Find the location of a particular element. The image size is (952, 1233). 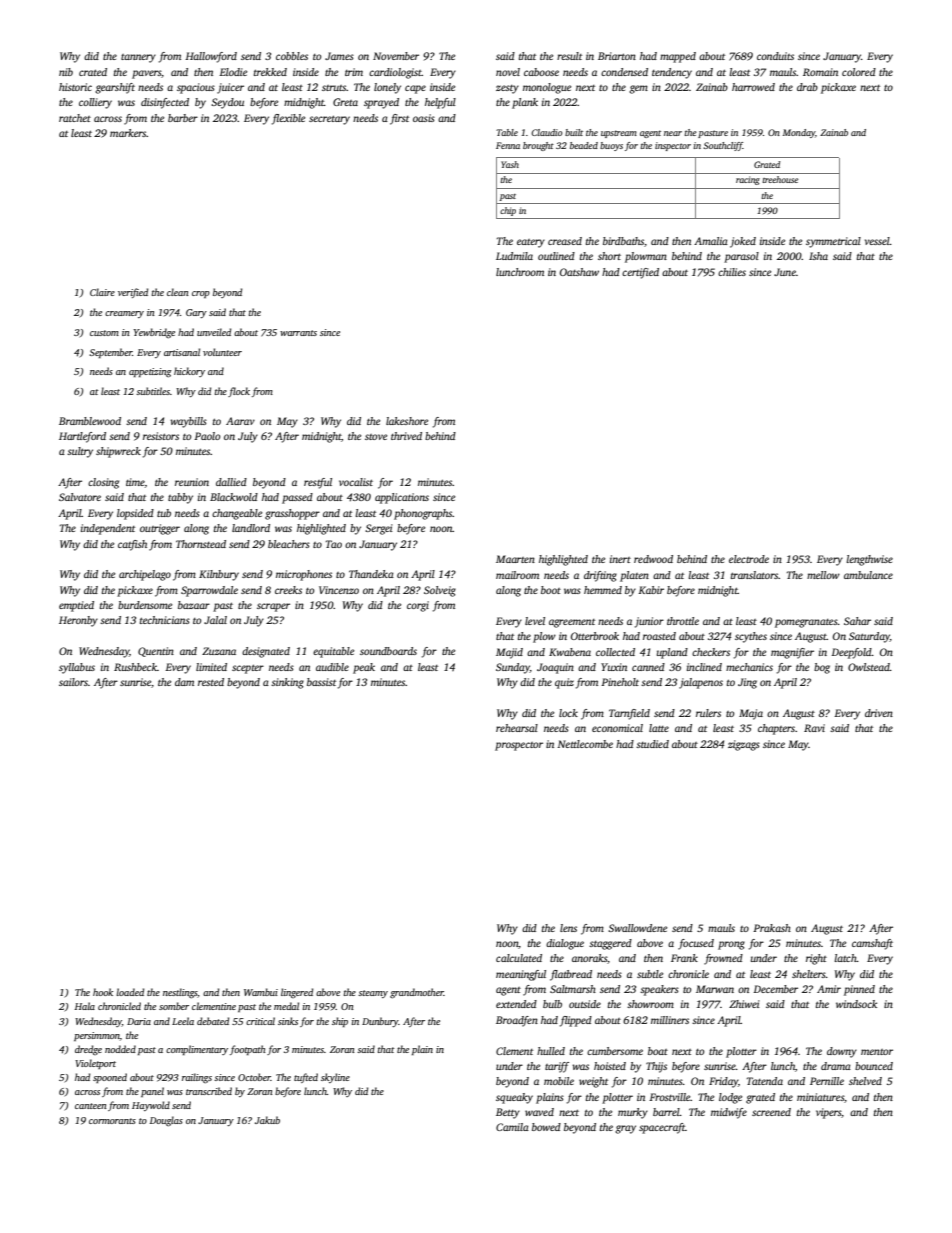

colored is located at coordinates (859, 72).
